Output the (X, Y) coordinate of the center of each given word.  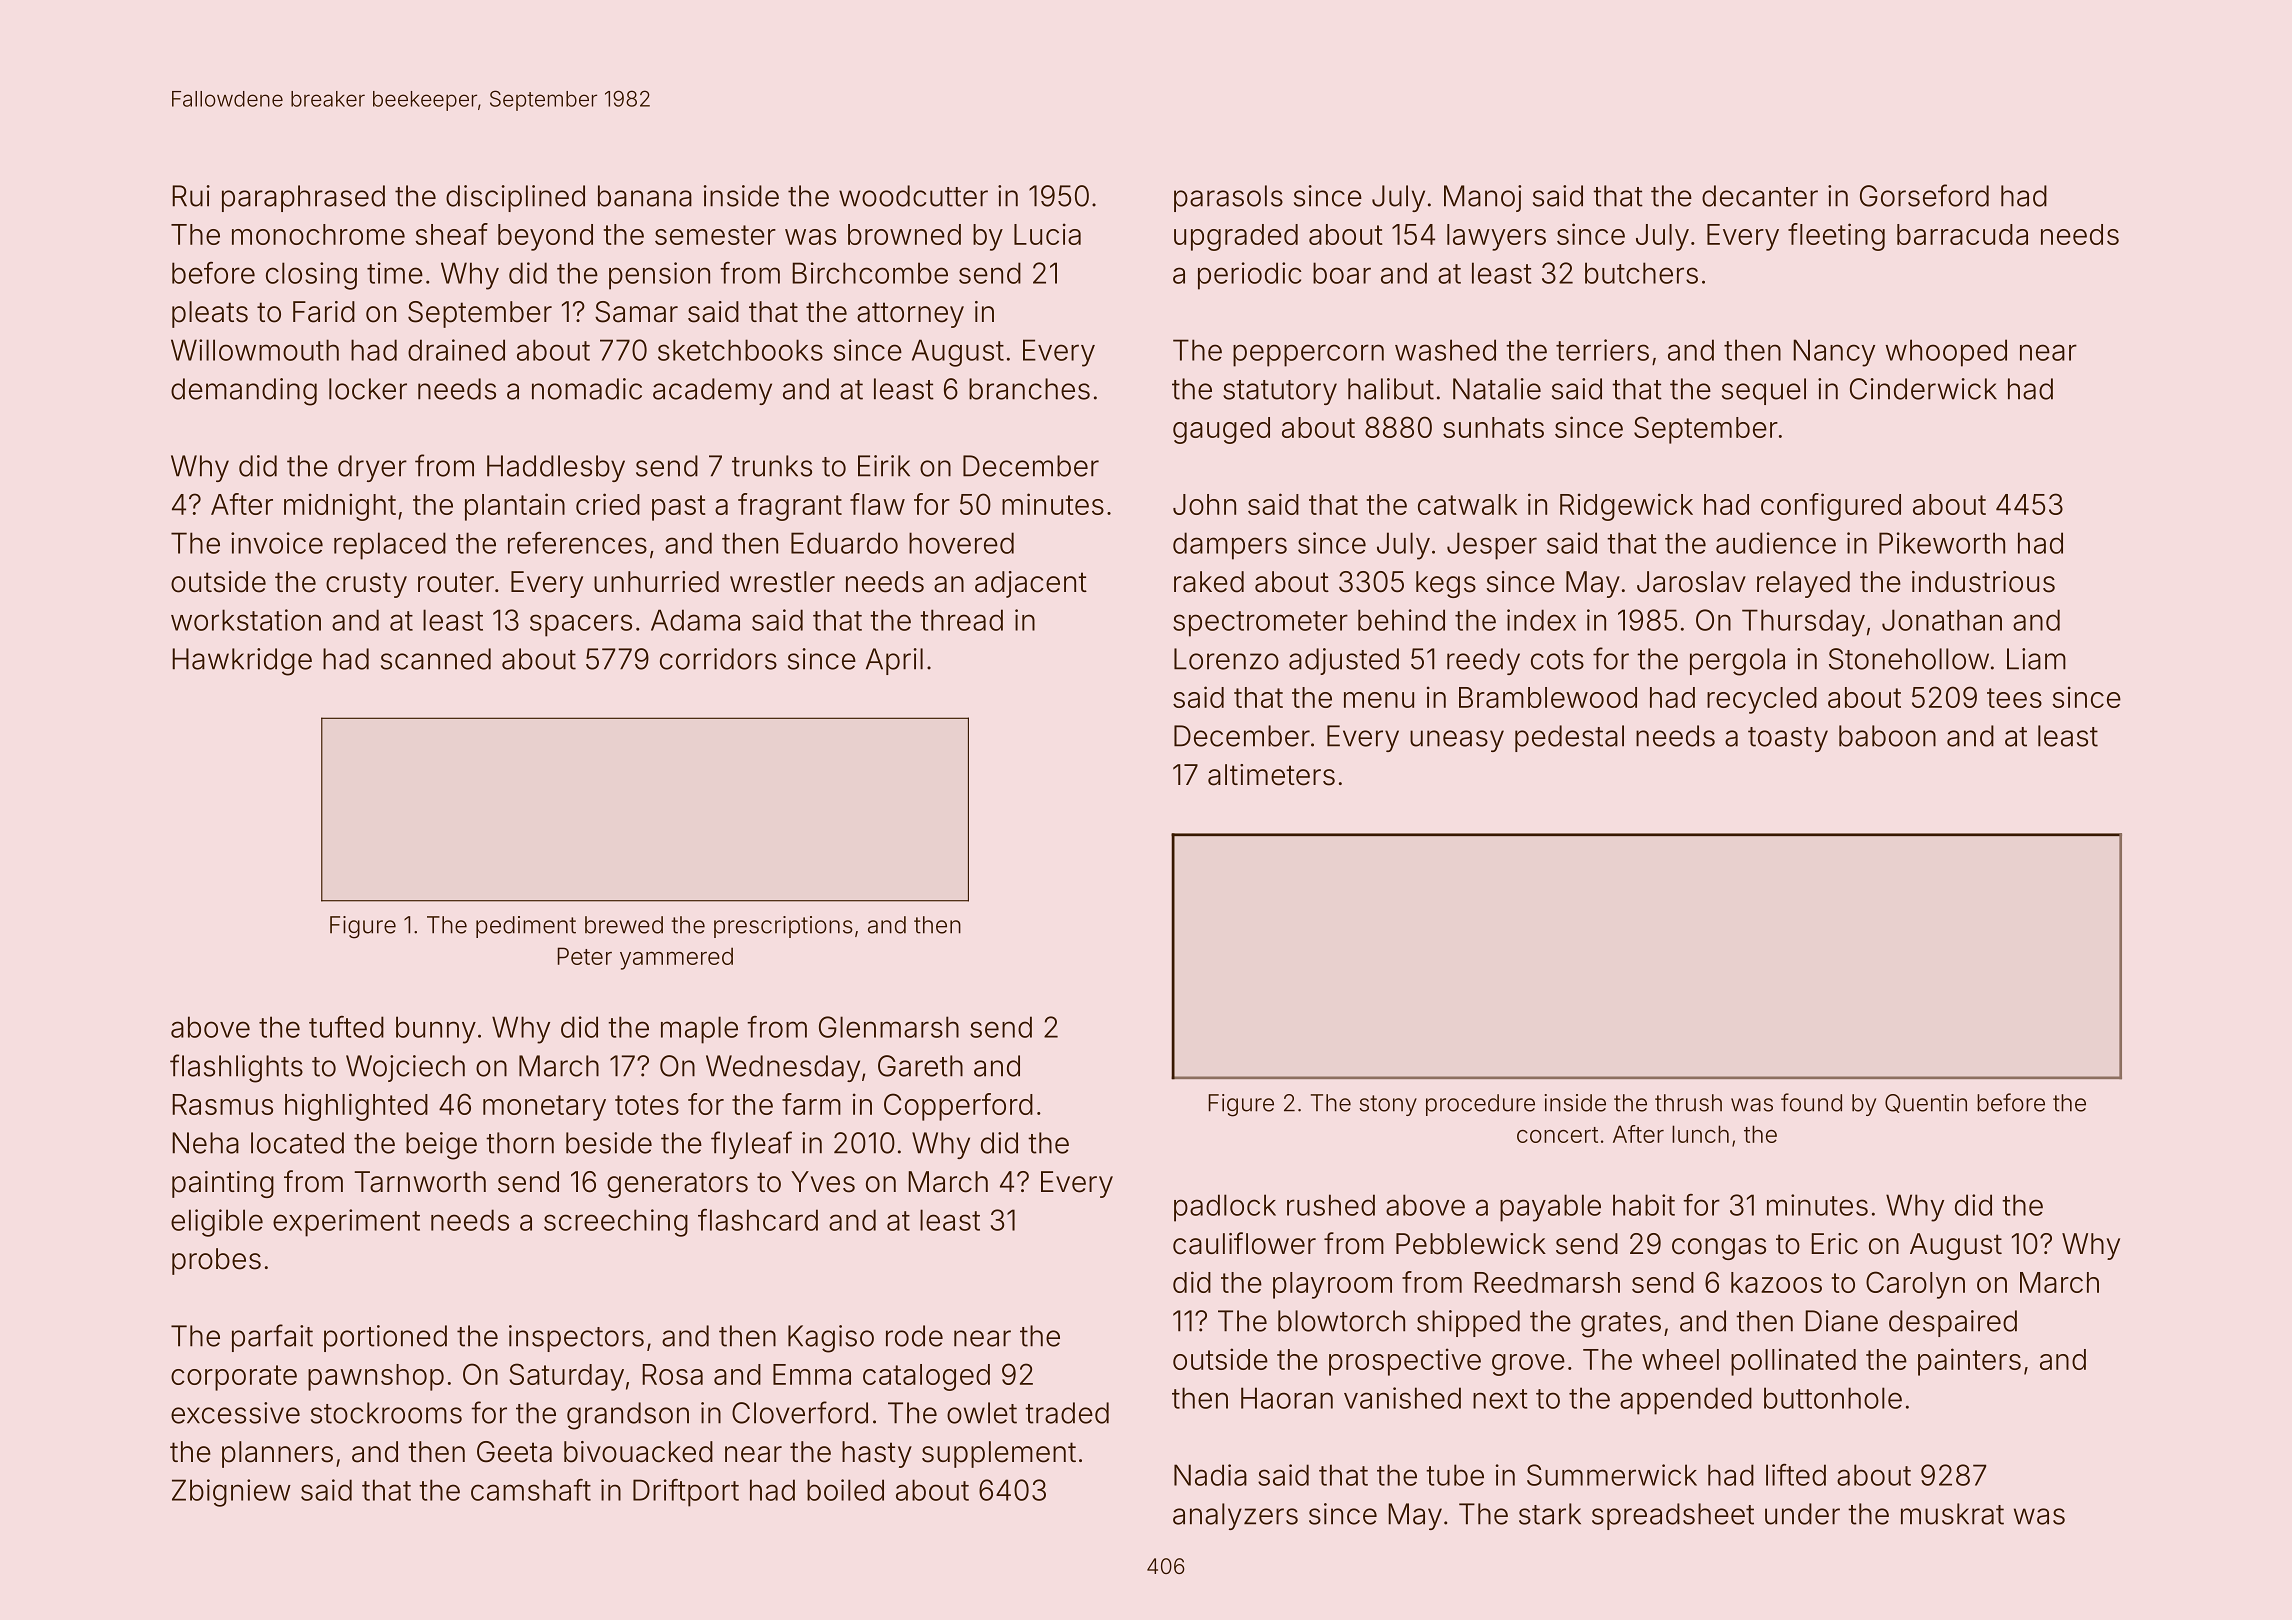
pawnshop (376, 1377)
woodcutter (913, 196)
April (894, 661)
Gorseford (1924, 195)
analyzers (1235, 1516)
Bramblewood (1548, 697)
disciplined (515, 198)
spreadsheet (1673, 1516)
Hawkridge (242, 662)
